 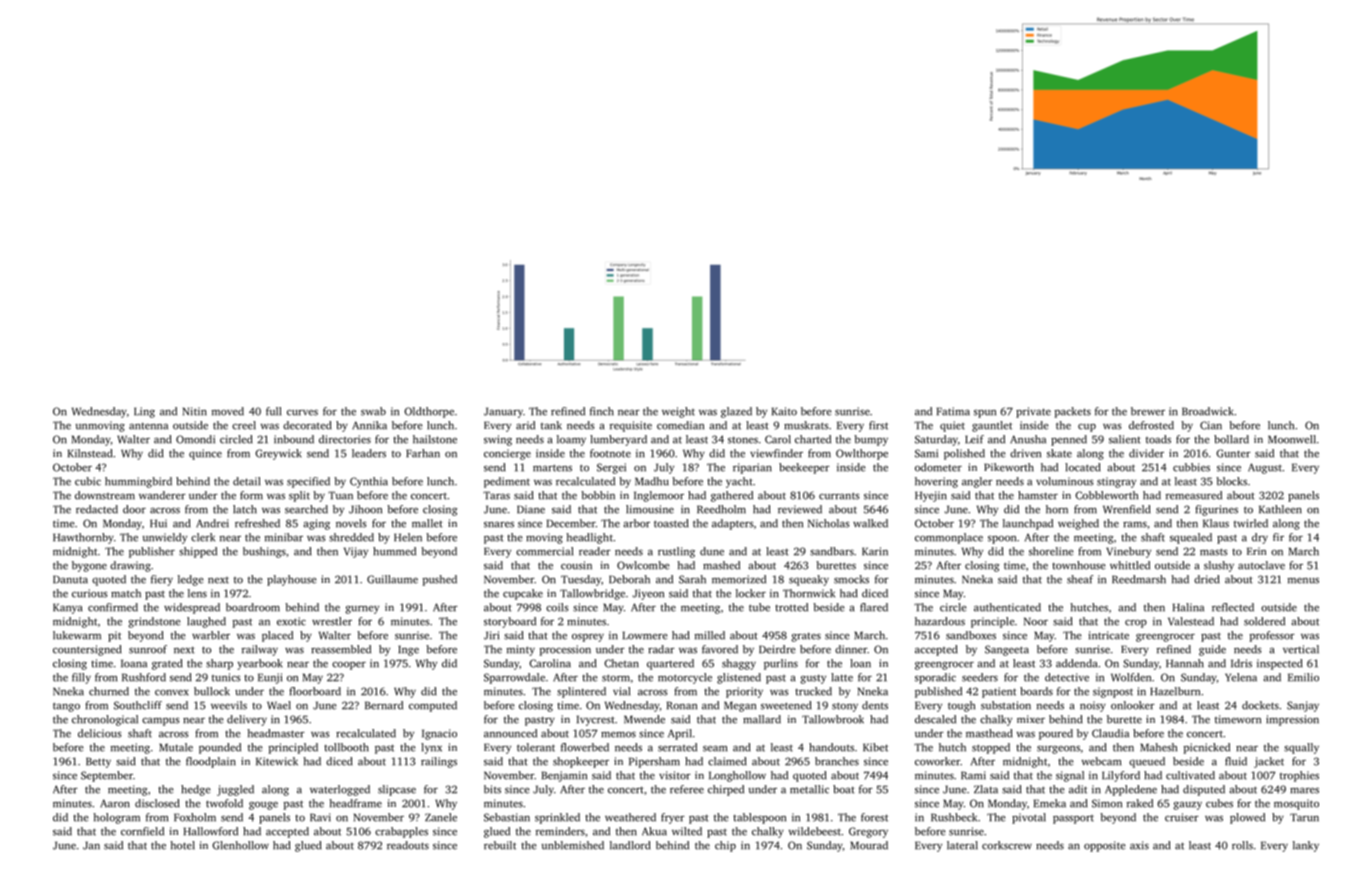 I want to click on reviewed, so click(x=800, y=509).
